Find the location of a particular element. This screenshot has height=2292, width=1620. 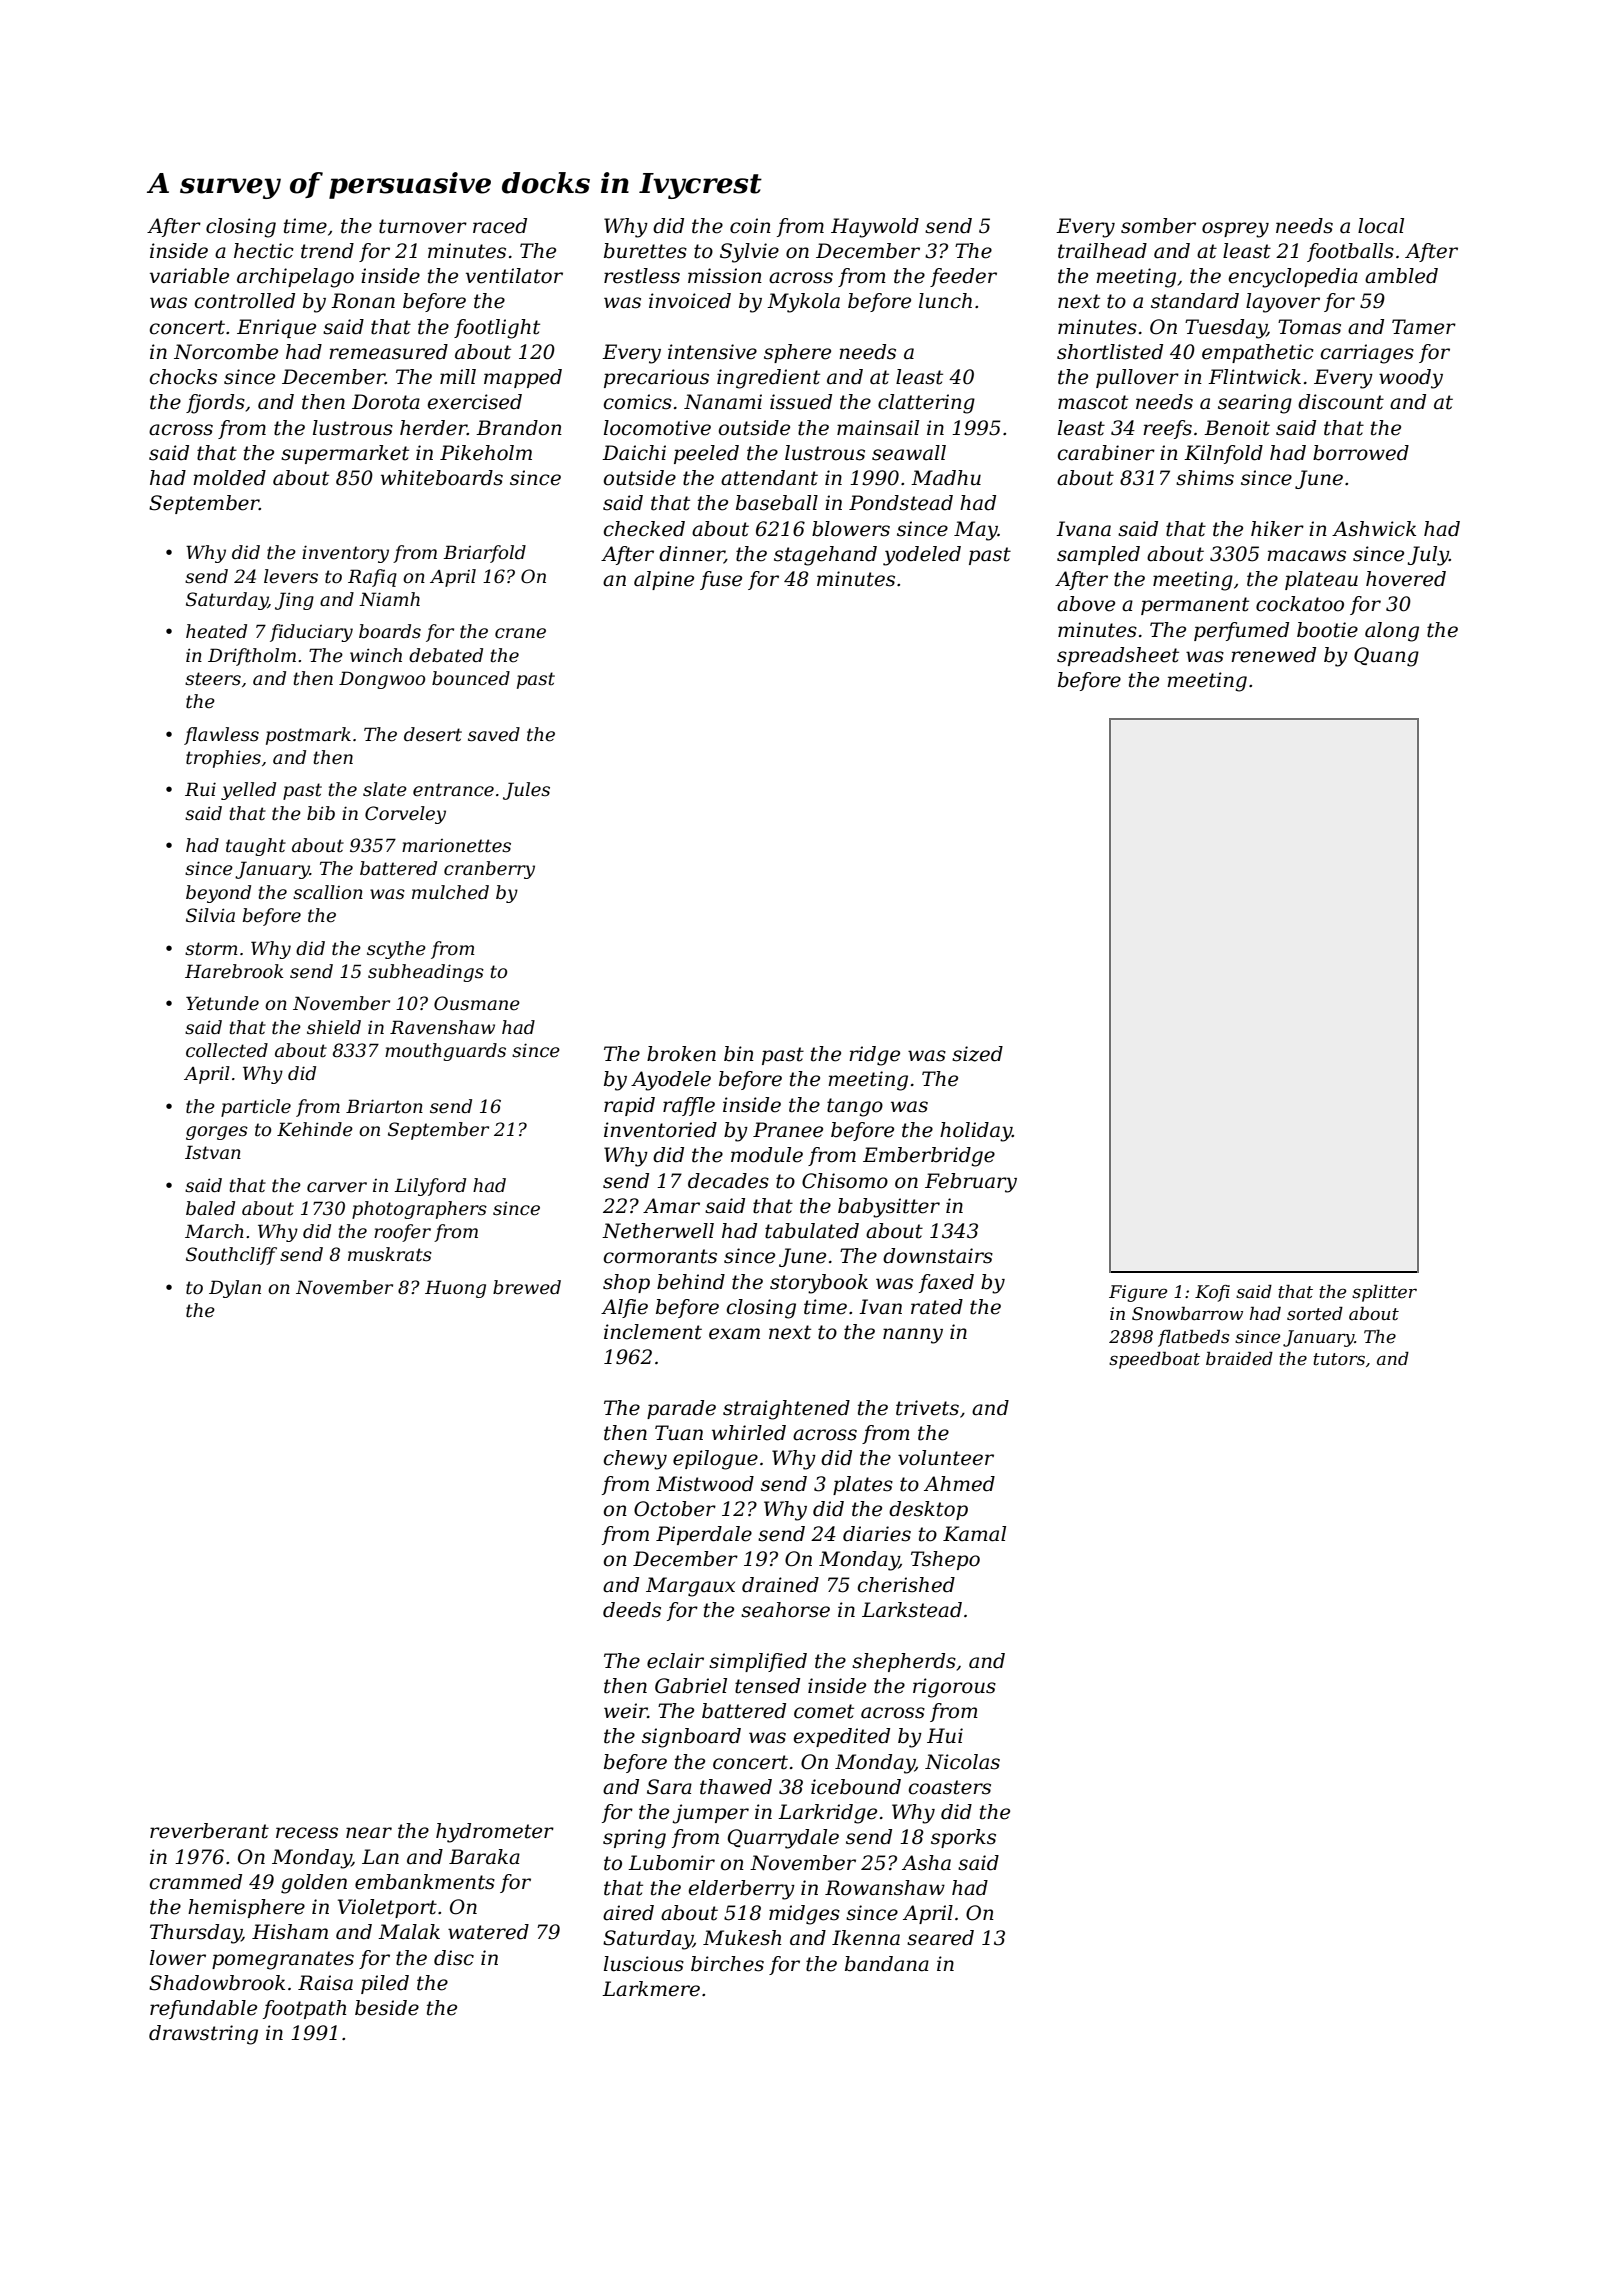

module is located at coordinates (767, 1155).
